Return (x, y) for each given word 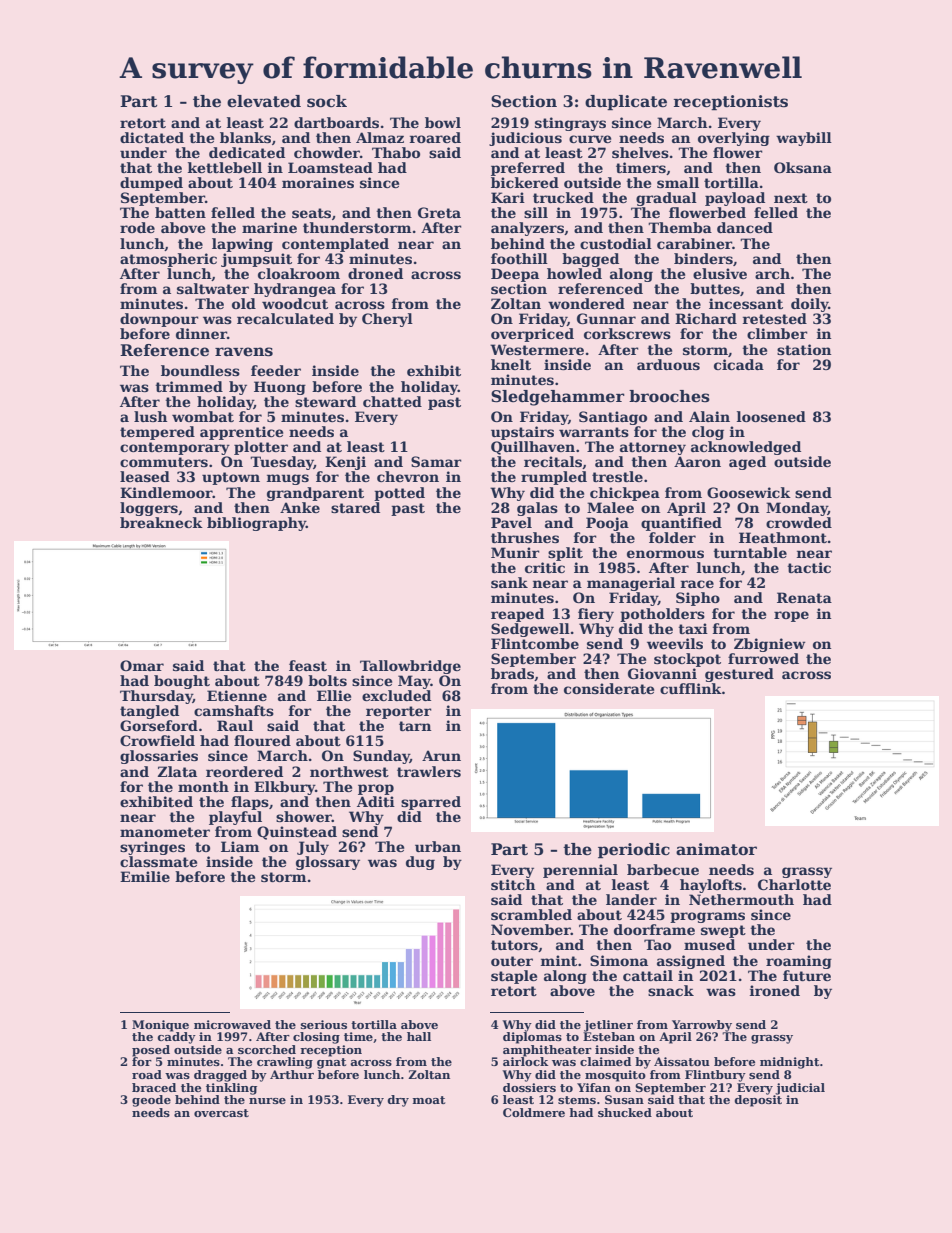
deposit (758, 1101)
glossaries (159, 757)
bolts (327, 680)
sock (327, 101)
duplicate (626, 103)
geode (151, 1101)
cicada (739, 364)
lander (631, 899)
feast (308, 665)
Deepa (515, 275)
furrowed (763, 658)
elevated (264, 101)
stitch (513, 884)
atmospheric (168, 260)
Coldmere (534, 1112)
